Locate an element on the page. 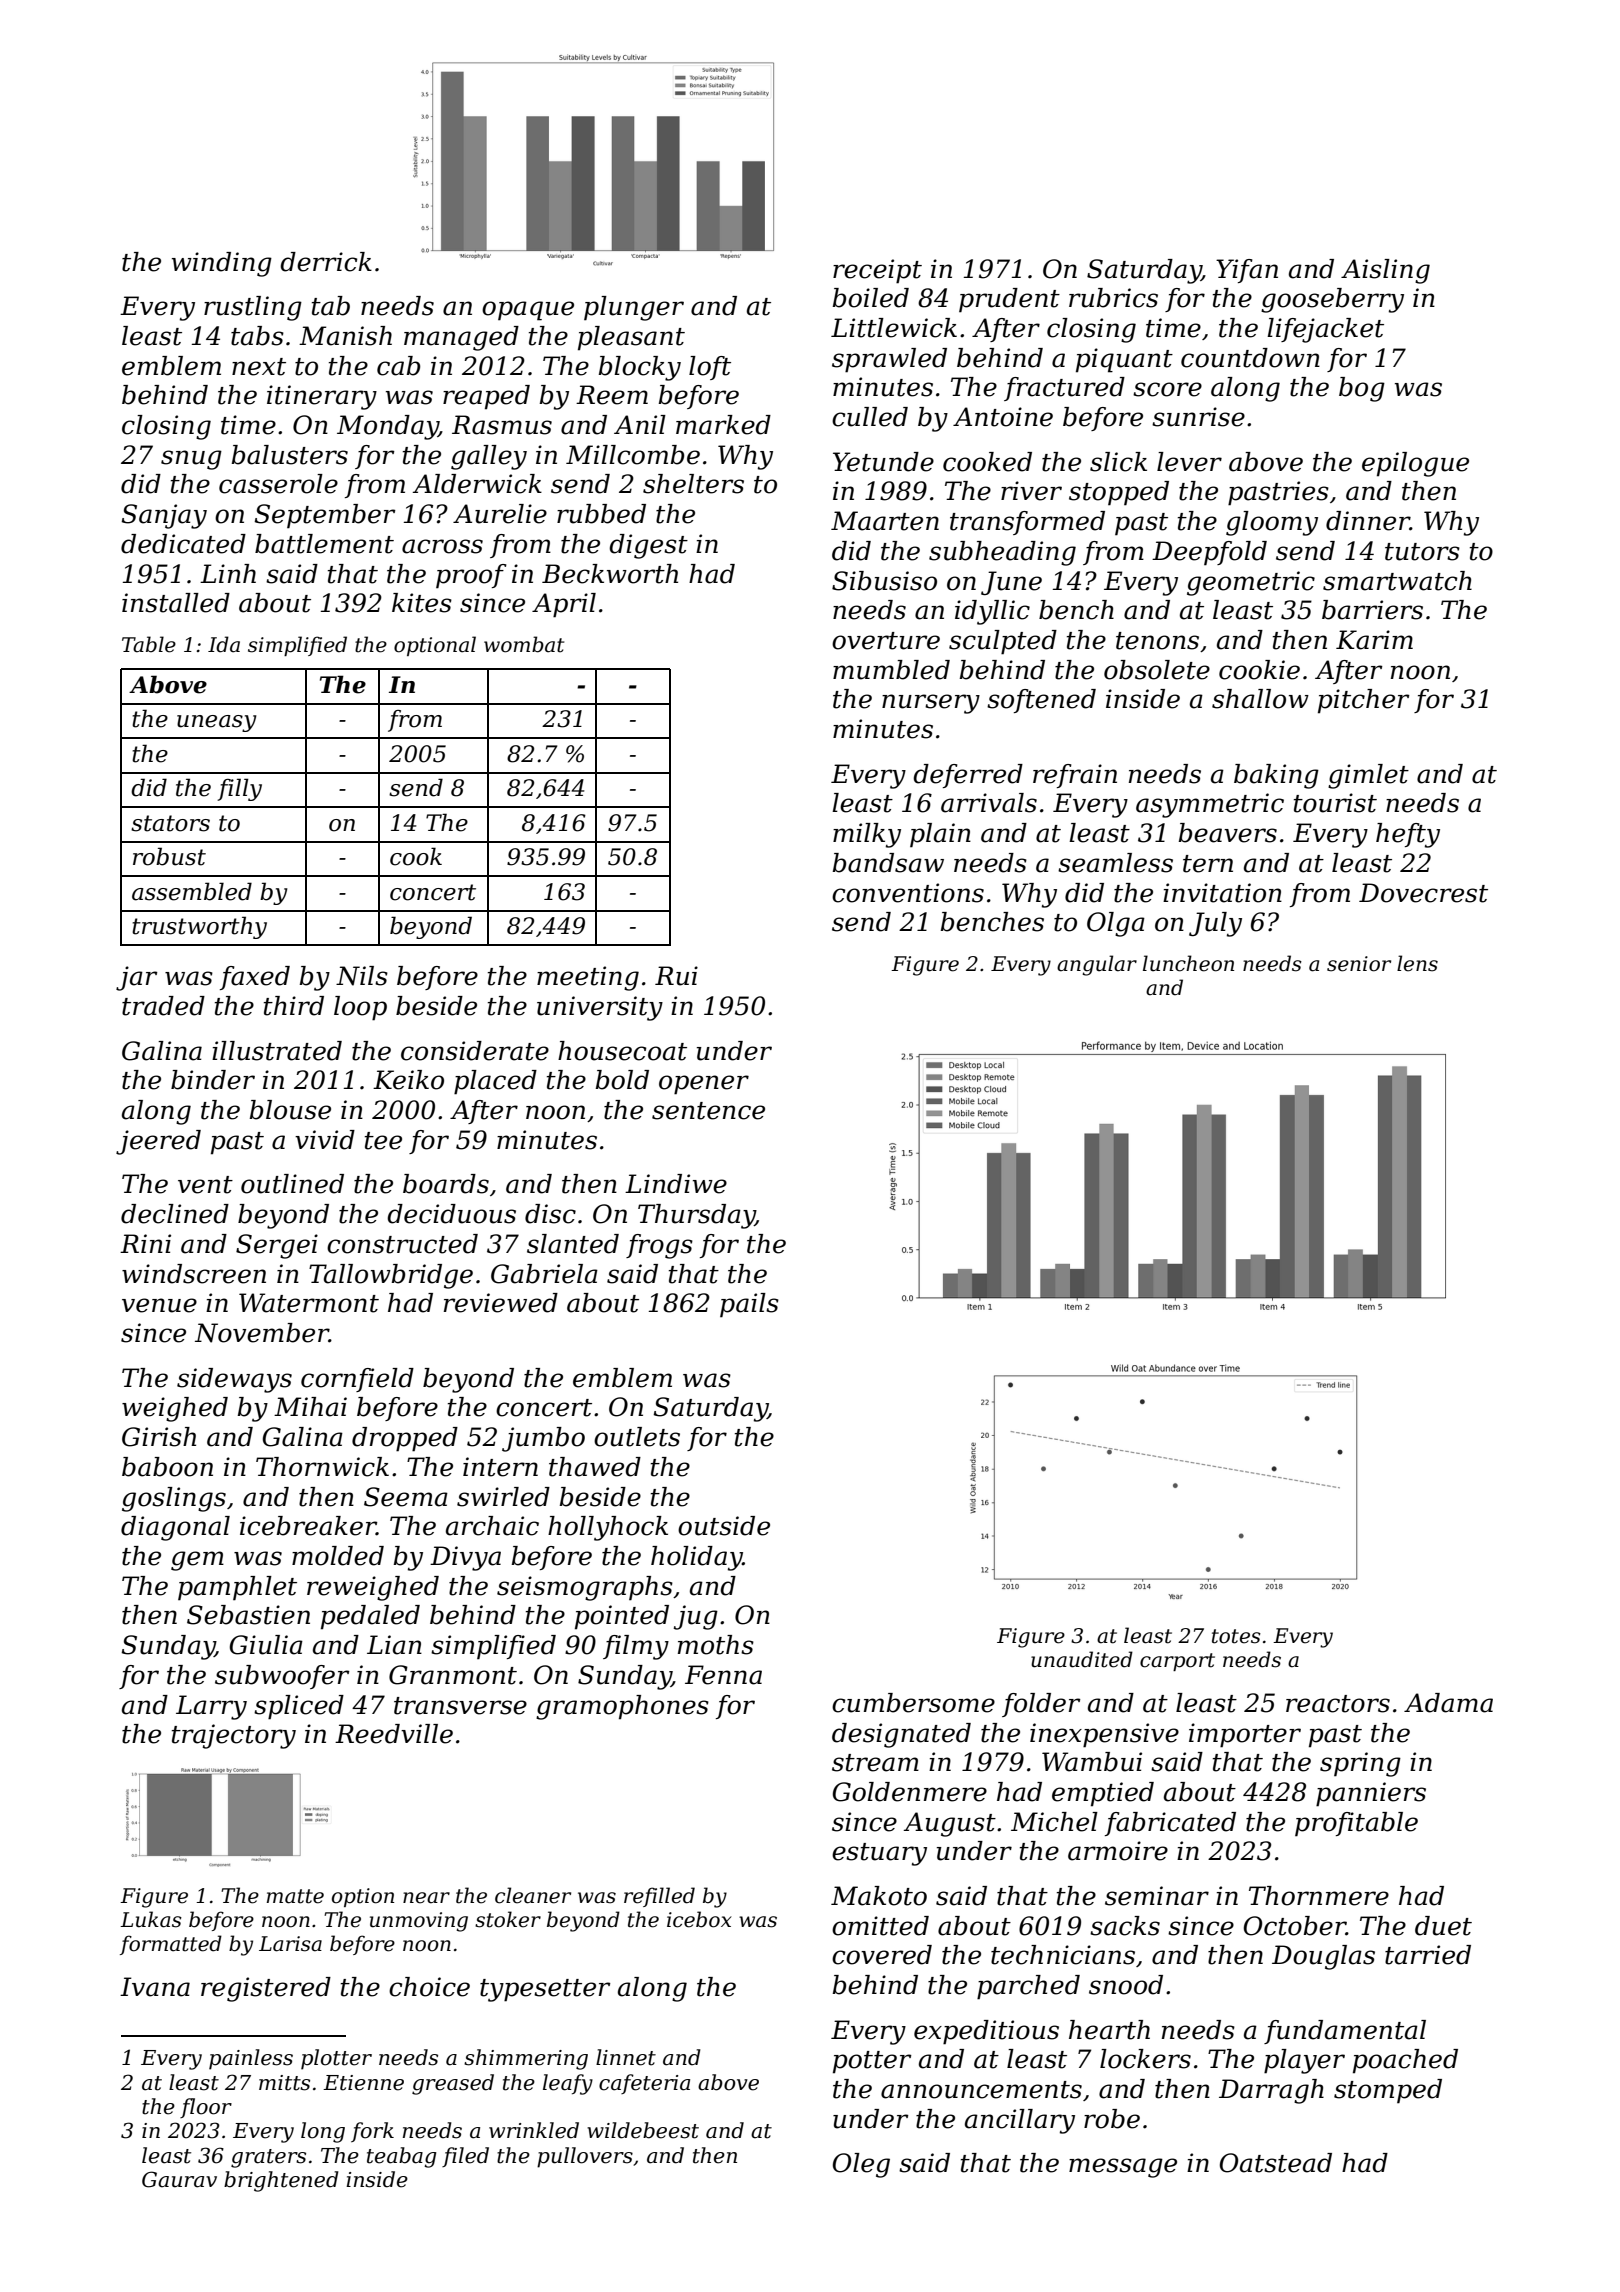 Image resolution: width=1620 pixels, height=2292 pixels. Yifan is located at coordinates (1247, 271).
